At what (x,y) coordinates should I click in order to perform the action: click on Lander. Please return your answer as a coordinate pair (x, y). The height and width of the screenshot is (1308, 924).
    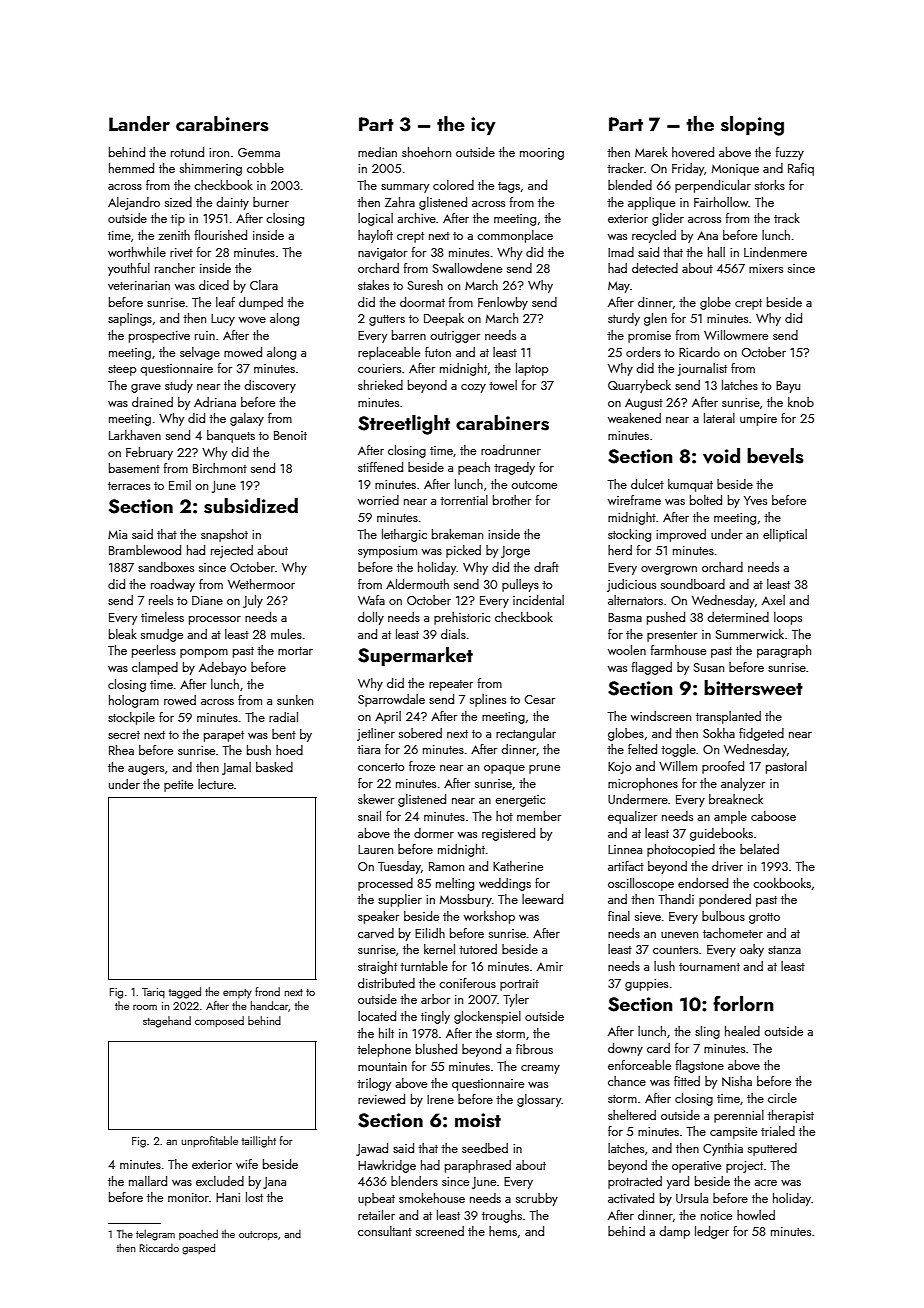
    Looking at the image, I should click on (139, 123).
